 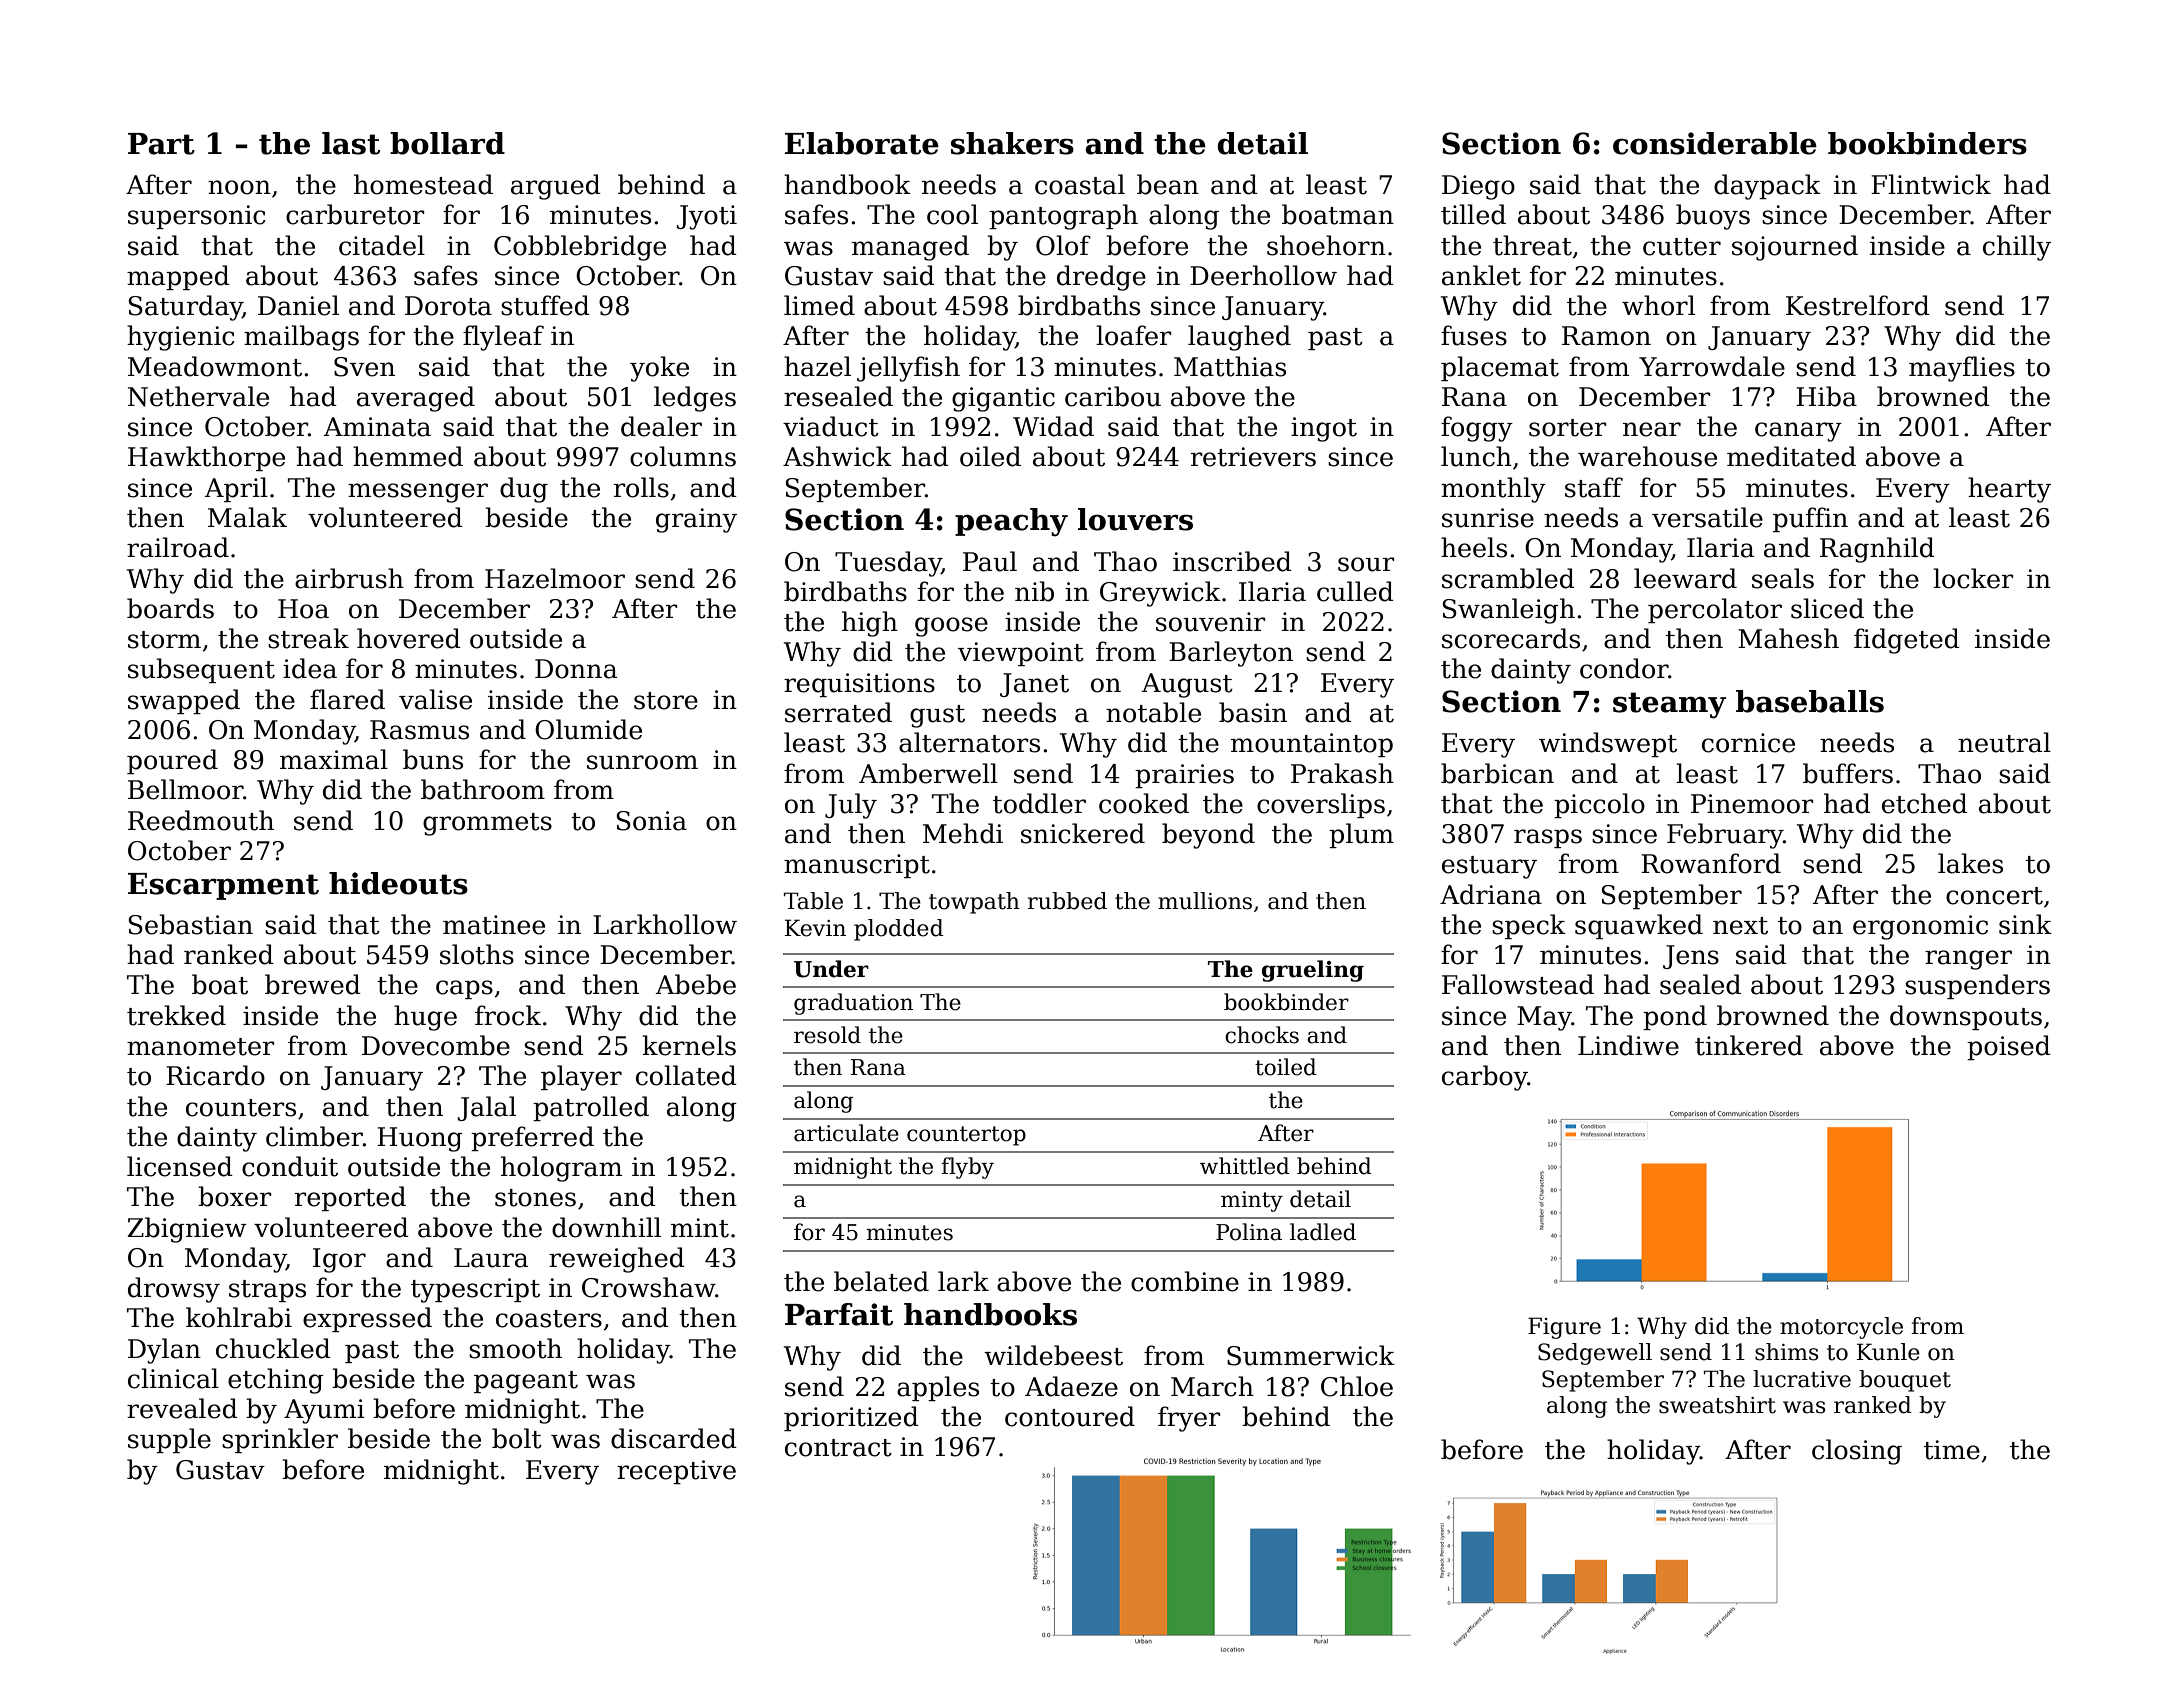 I want to click on chocks, so click(x=1262, y=1035).
